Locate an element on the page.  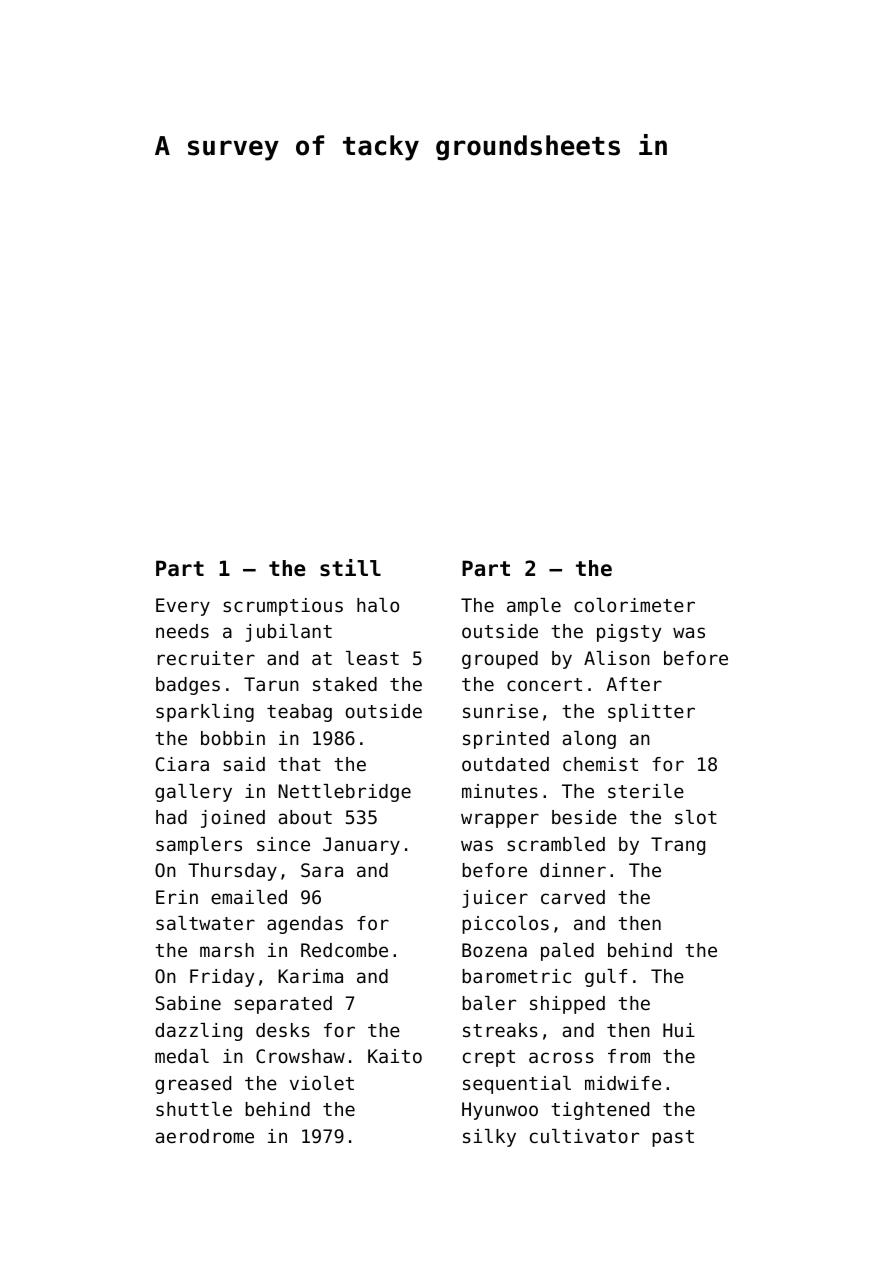
Nettlebridge is located at coordinates (345, 793).
